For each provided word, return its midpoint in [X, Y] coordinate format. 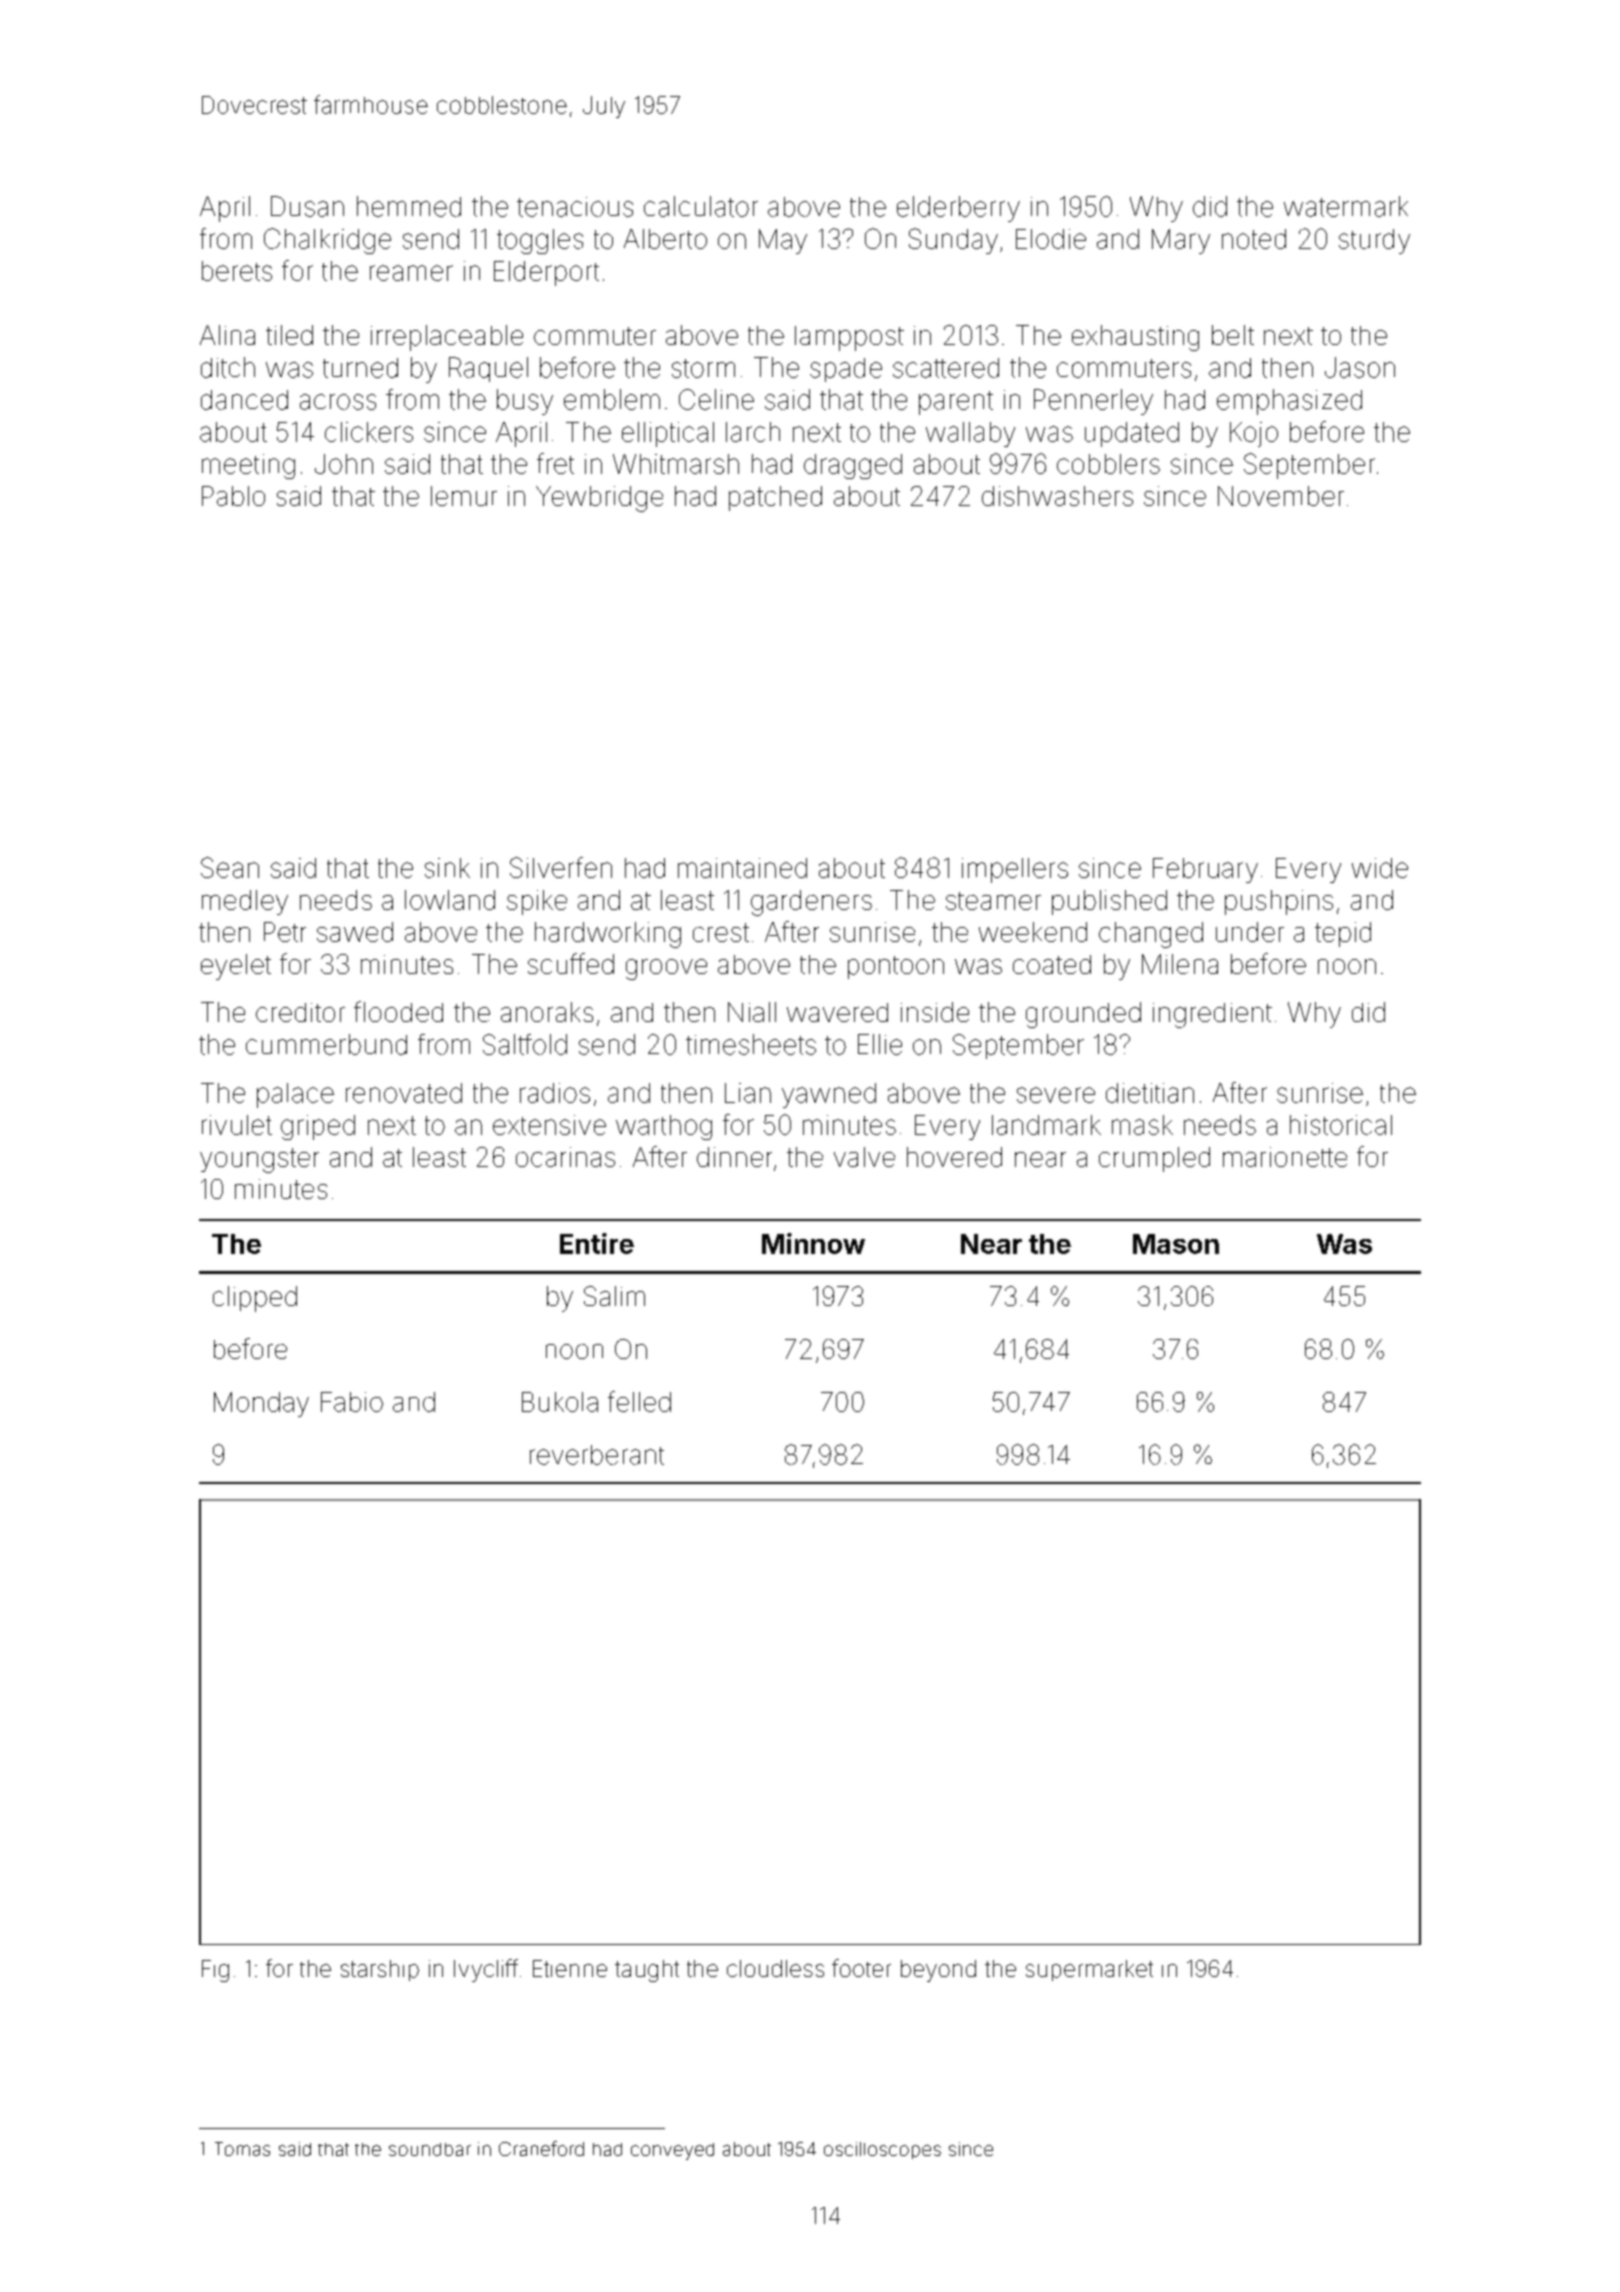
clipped [255, 1299]
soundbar [430, 2149]
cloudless [775, 1968]
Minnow [813, 1243]
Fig [215, 1971]
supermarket [1089, 1970]
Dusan [307, 206]
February [1205, 870]
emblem [612, 399]
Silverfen [561, 867]
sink [447, 868]
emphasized [1289, 402]
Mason [1176, 1244]
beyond [938, 1971]
